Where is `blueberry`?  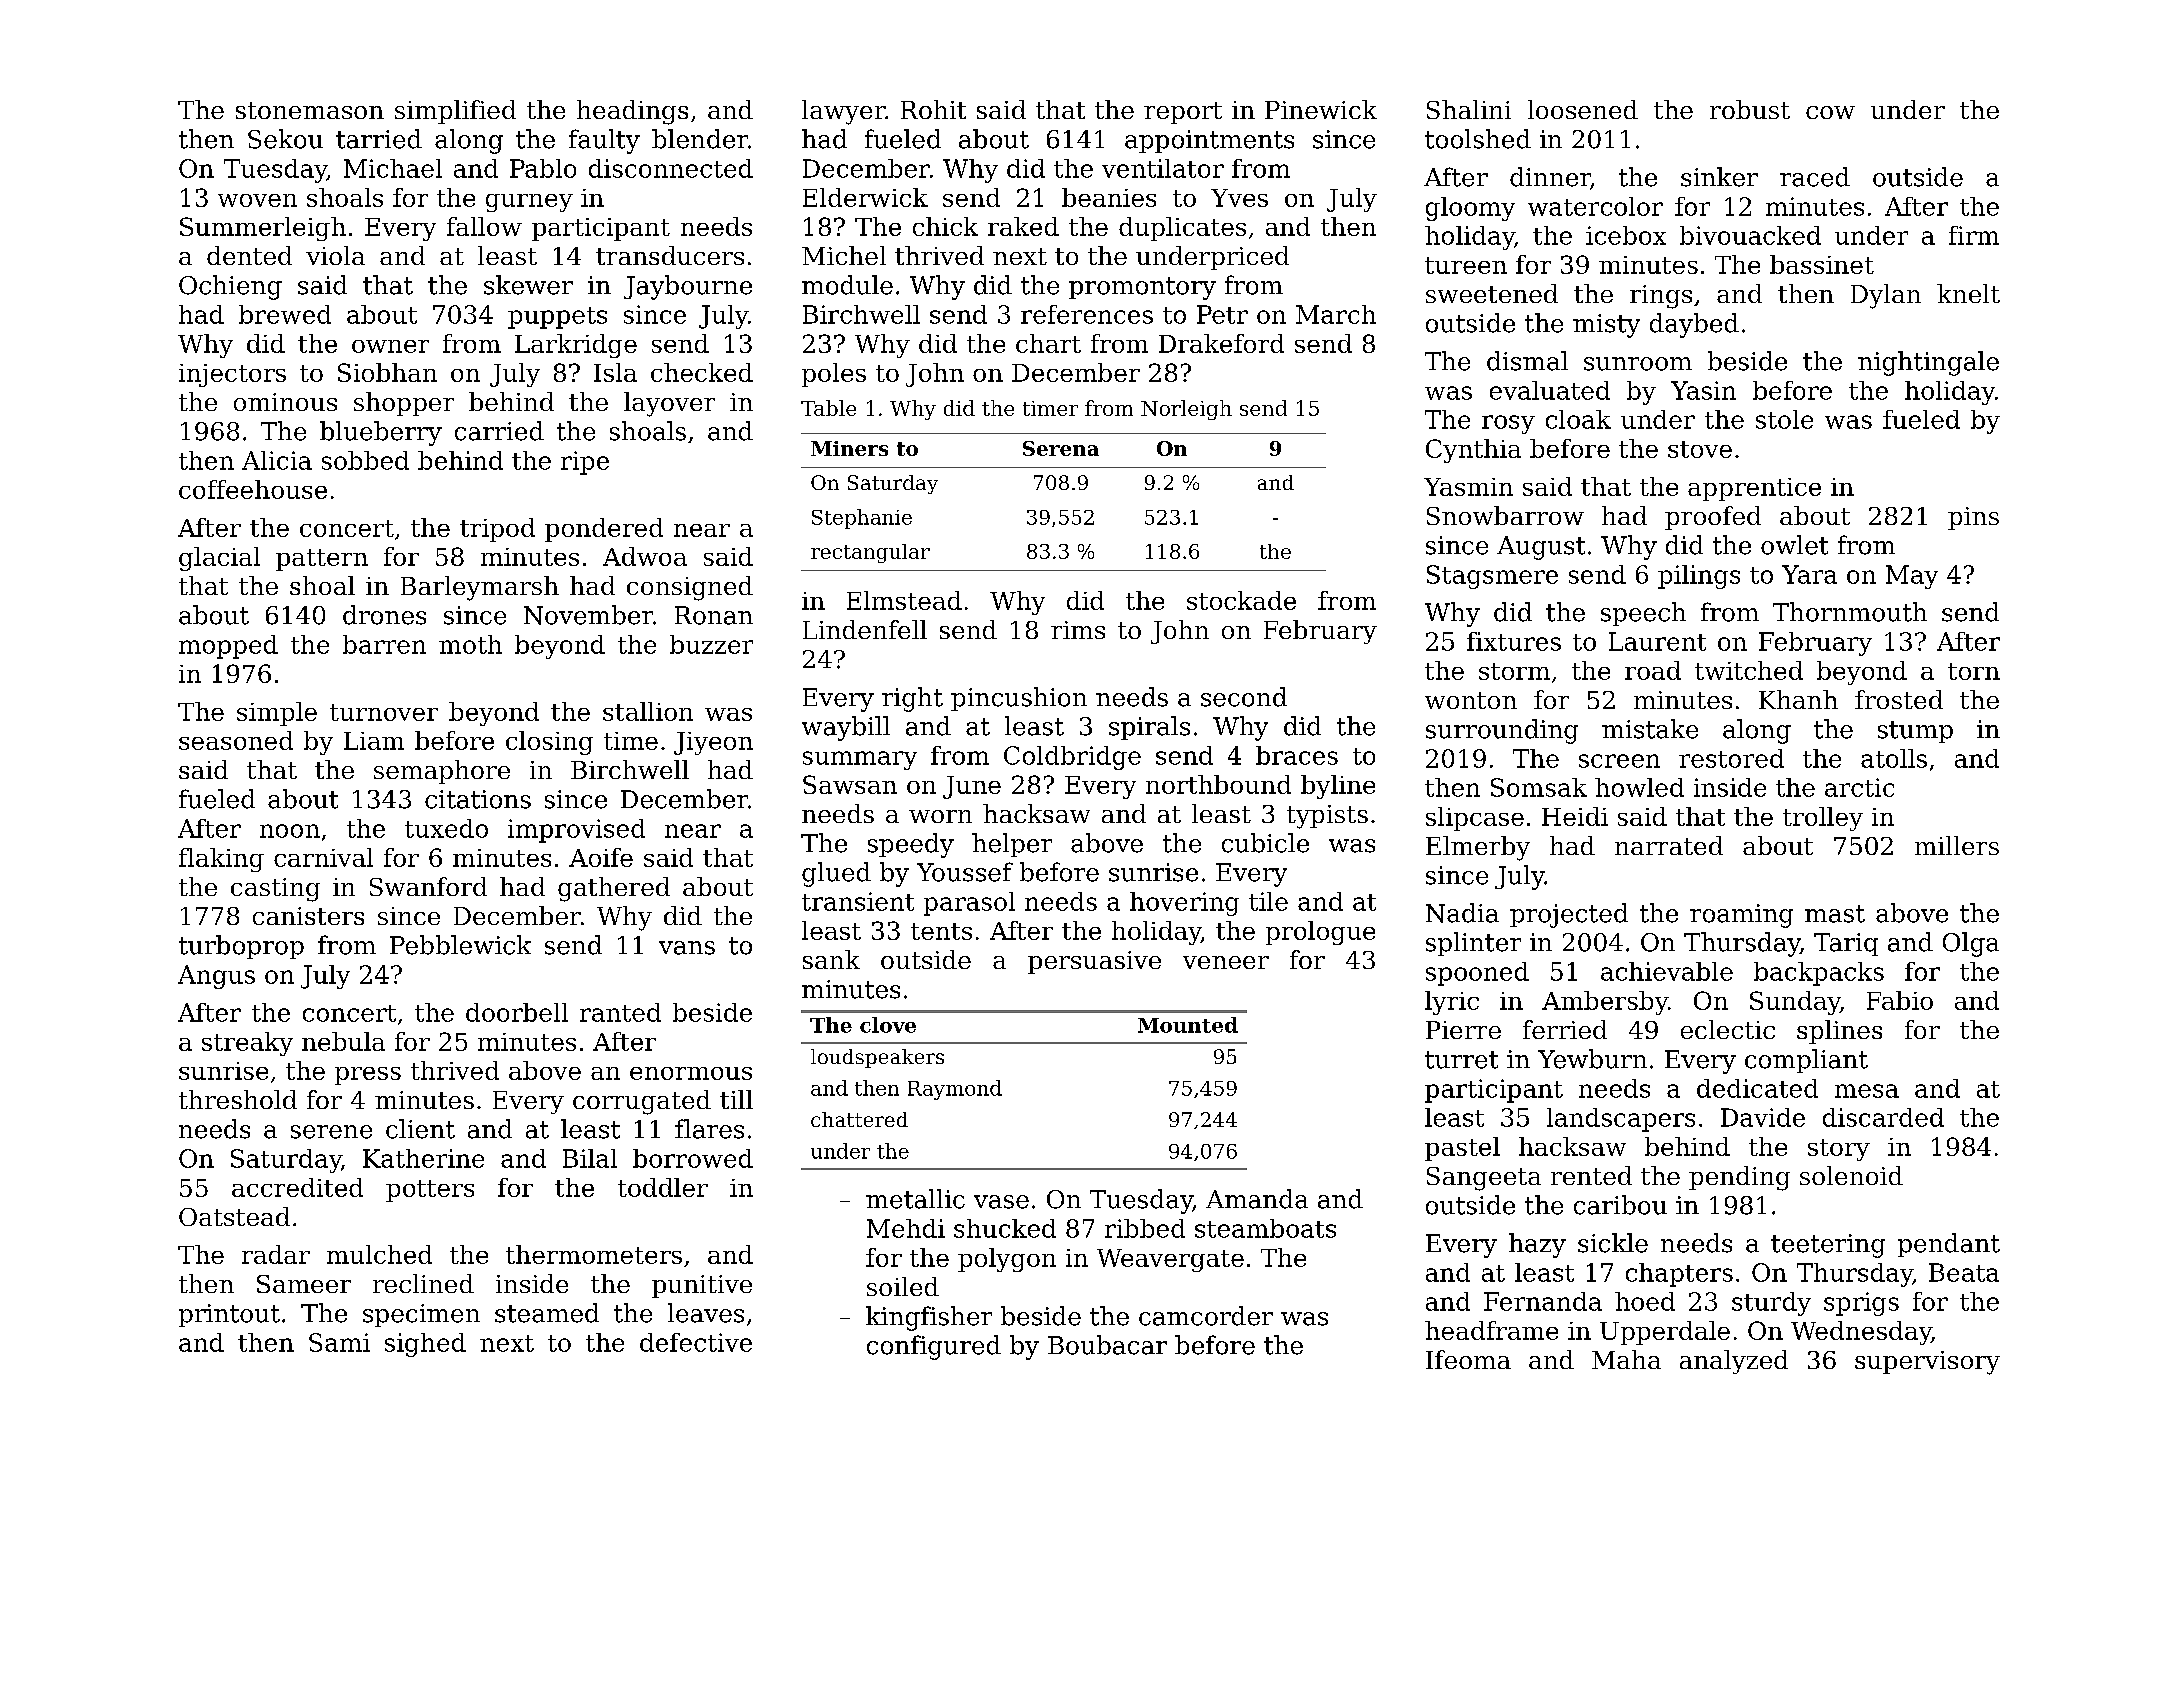 blueberry is located at coordinates (381, 433).
